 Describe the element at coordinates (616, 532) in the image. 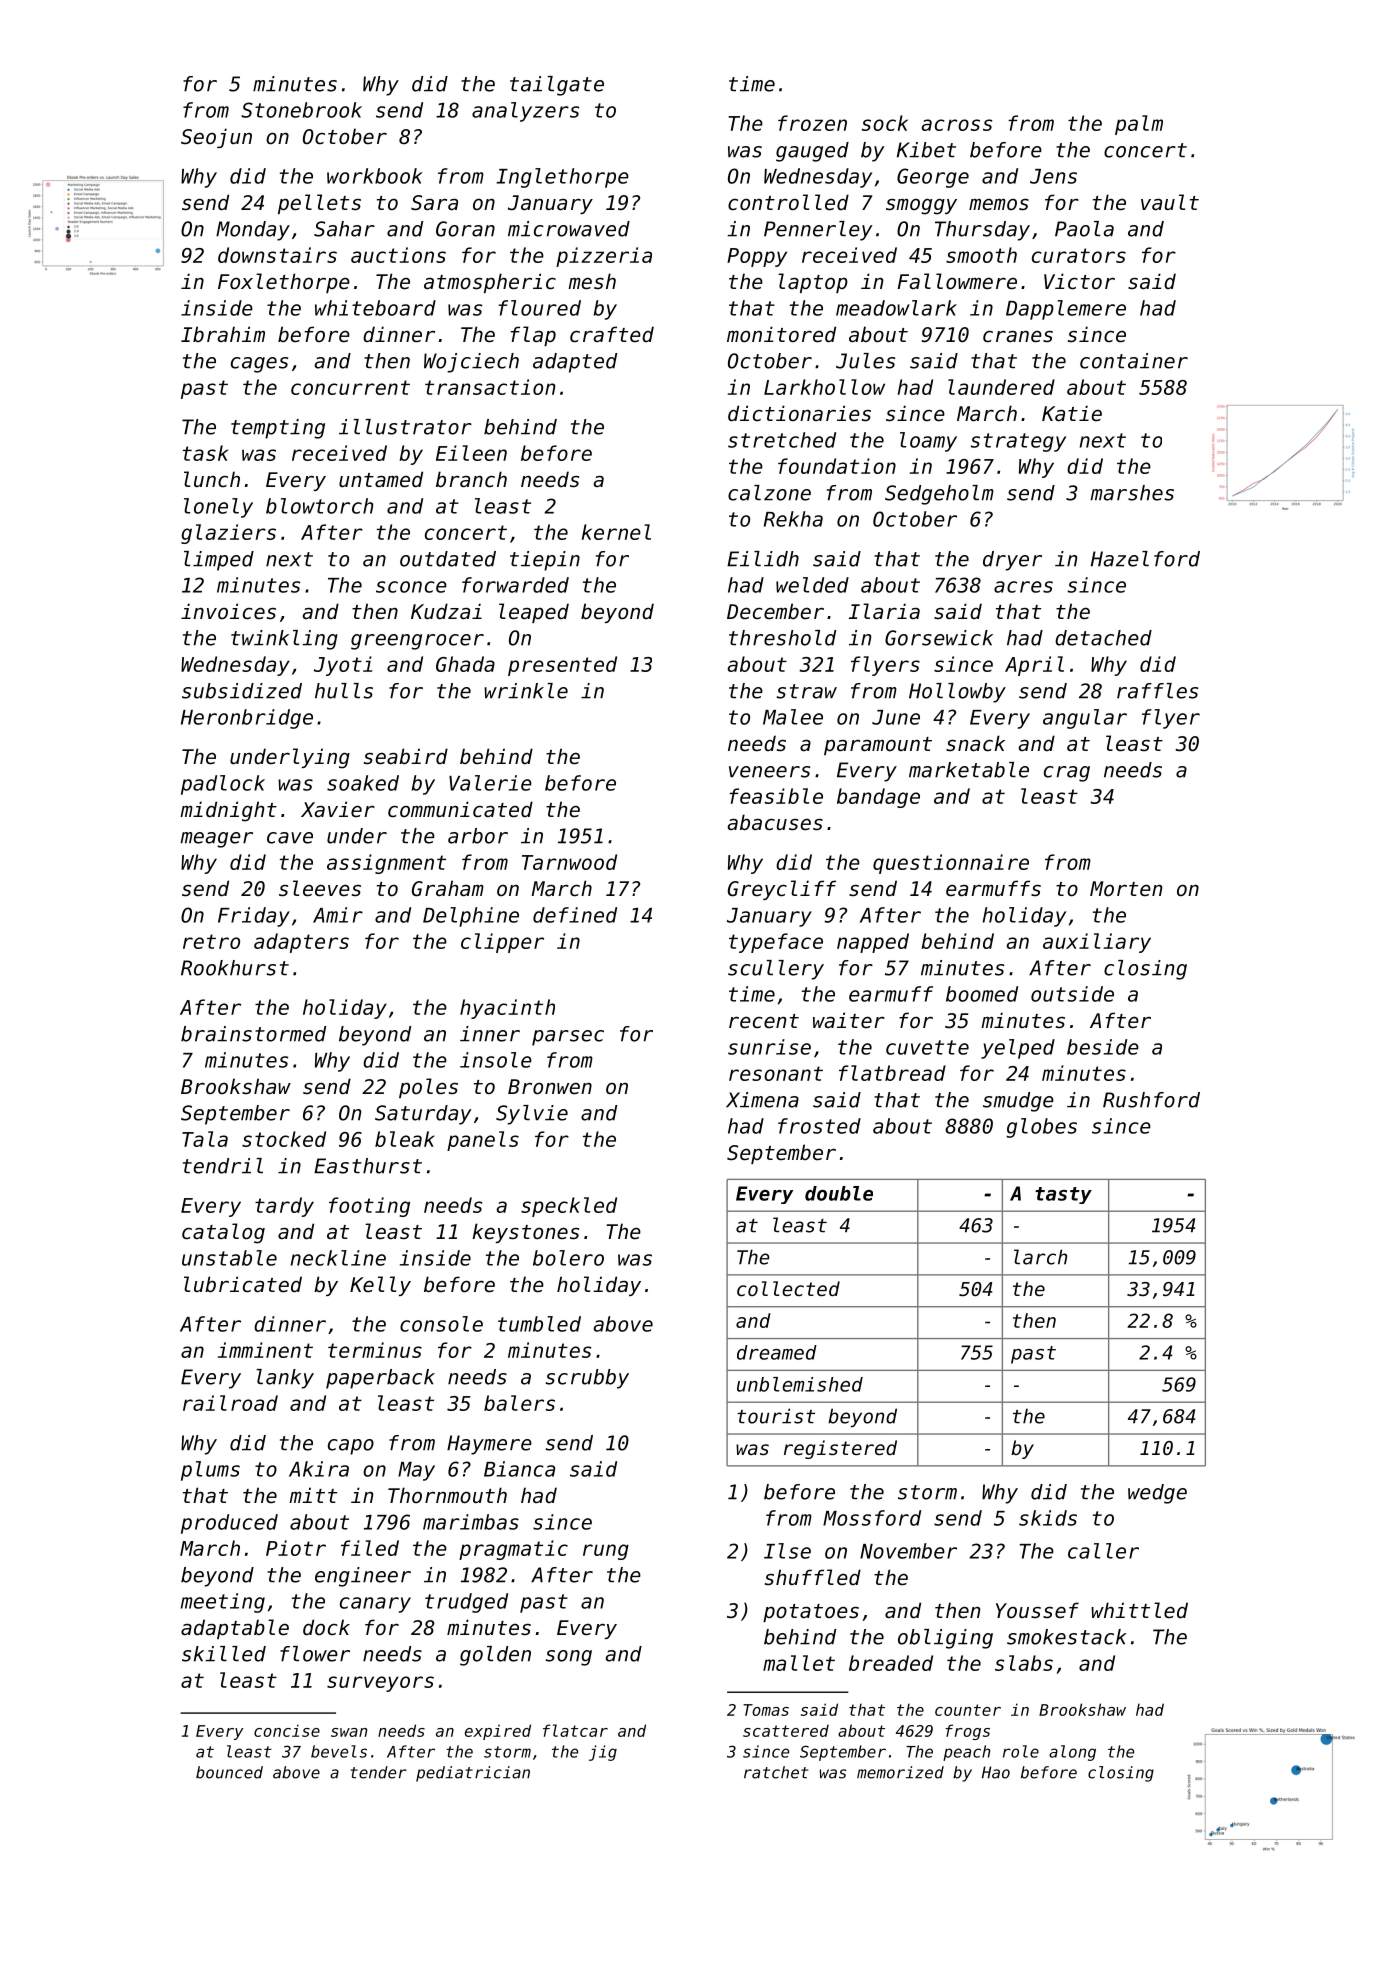

I see `kernel` at that location.
